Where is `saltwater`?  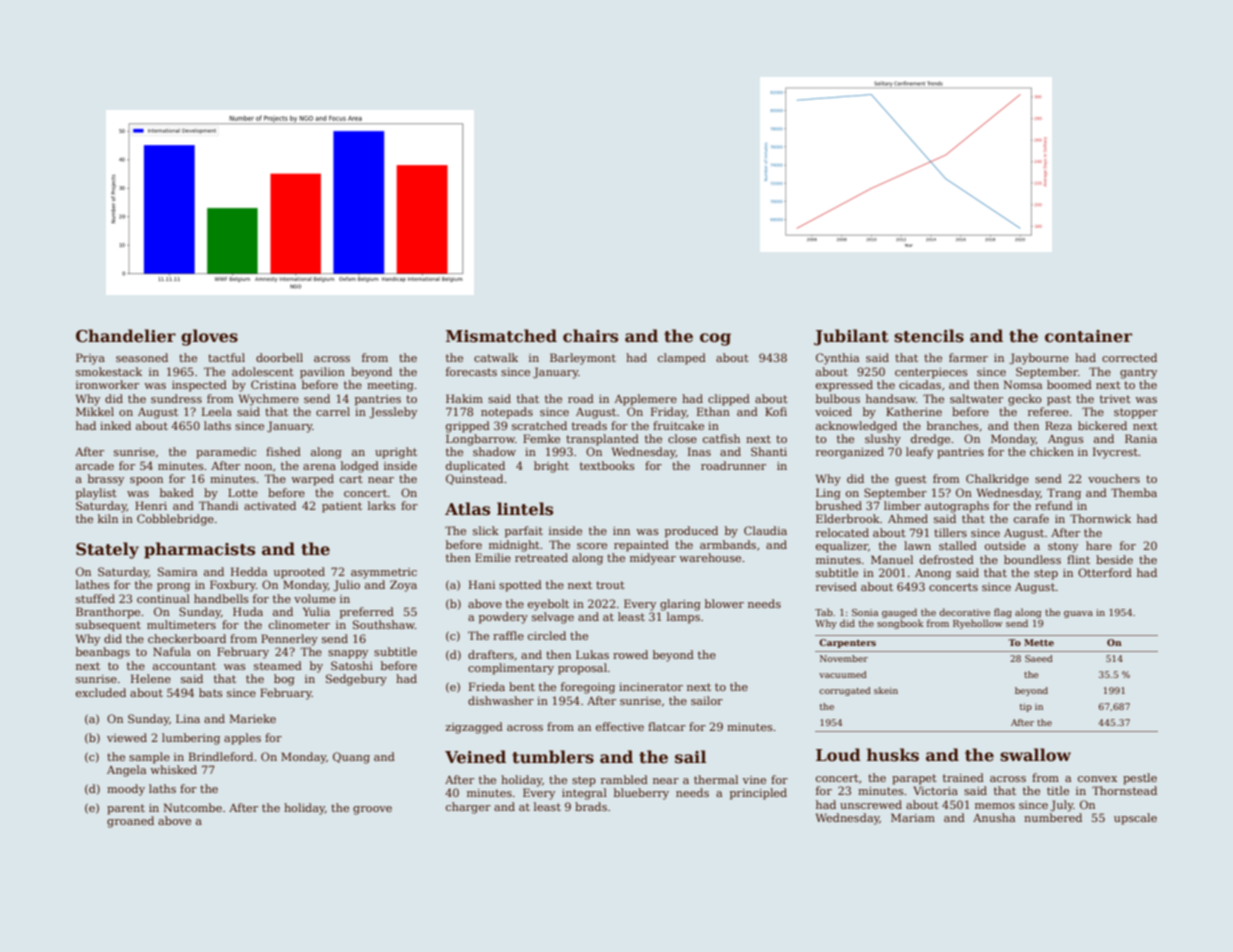
saltwater is located at coordinates (976, 398).
